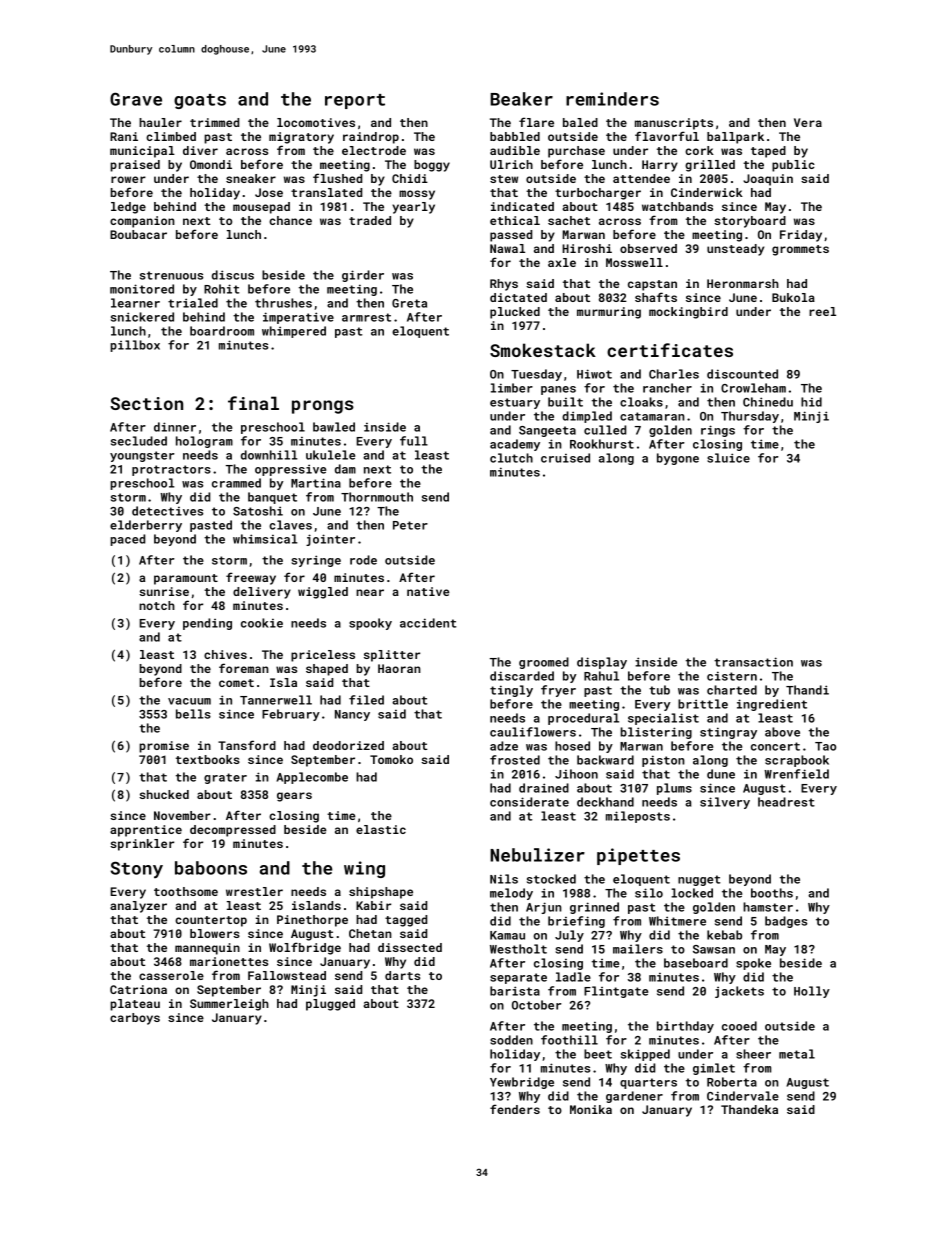 This screenshot has width=952, height=1233. Describe the element at coordinates (605, 802) in the screenshot. I see `deckhand` at that location.
